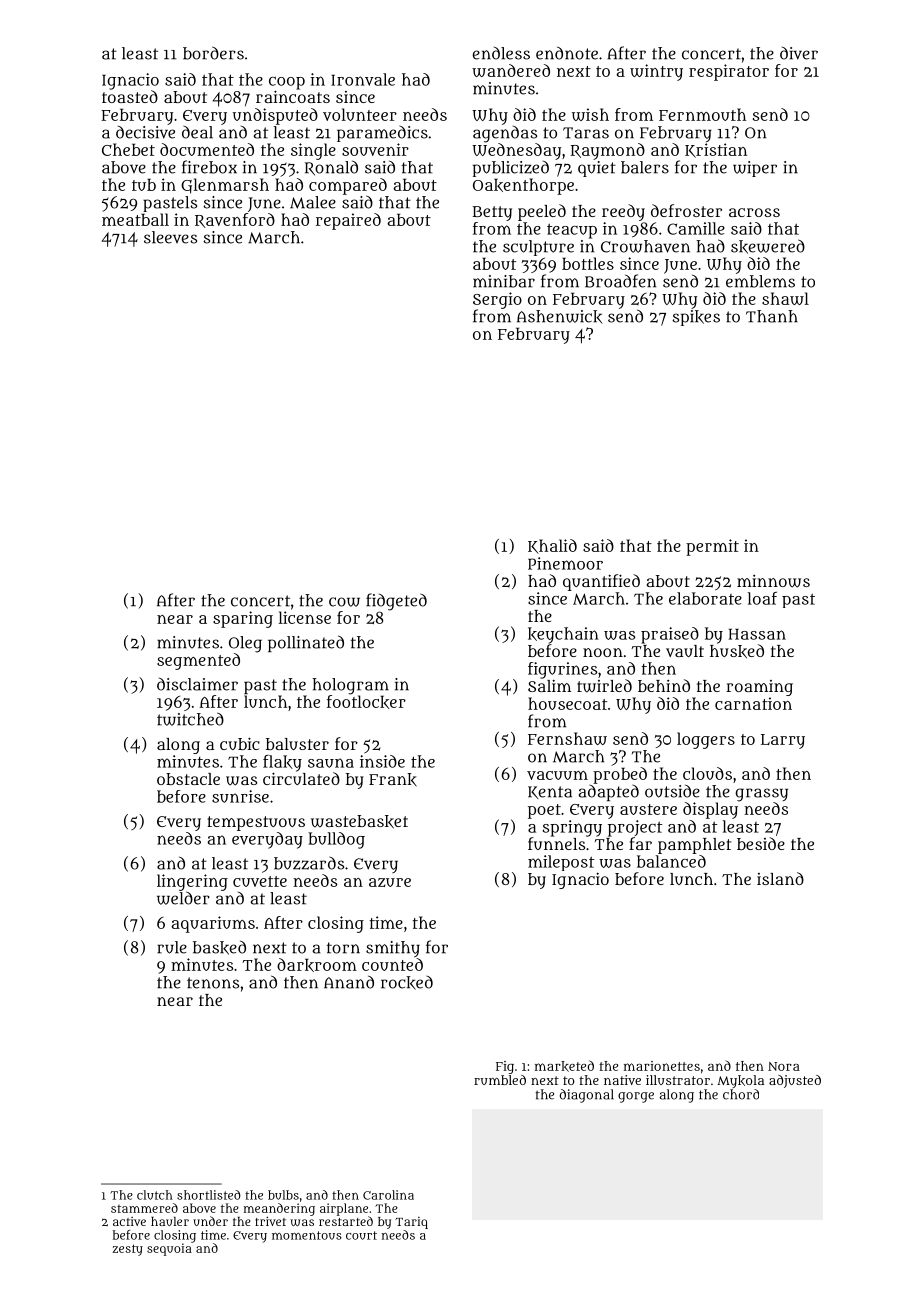 The image size is (924, 1308). I want to click on endnote, so click(567, 53).
